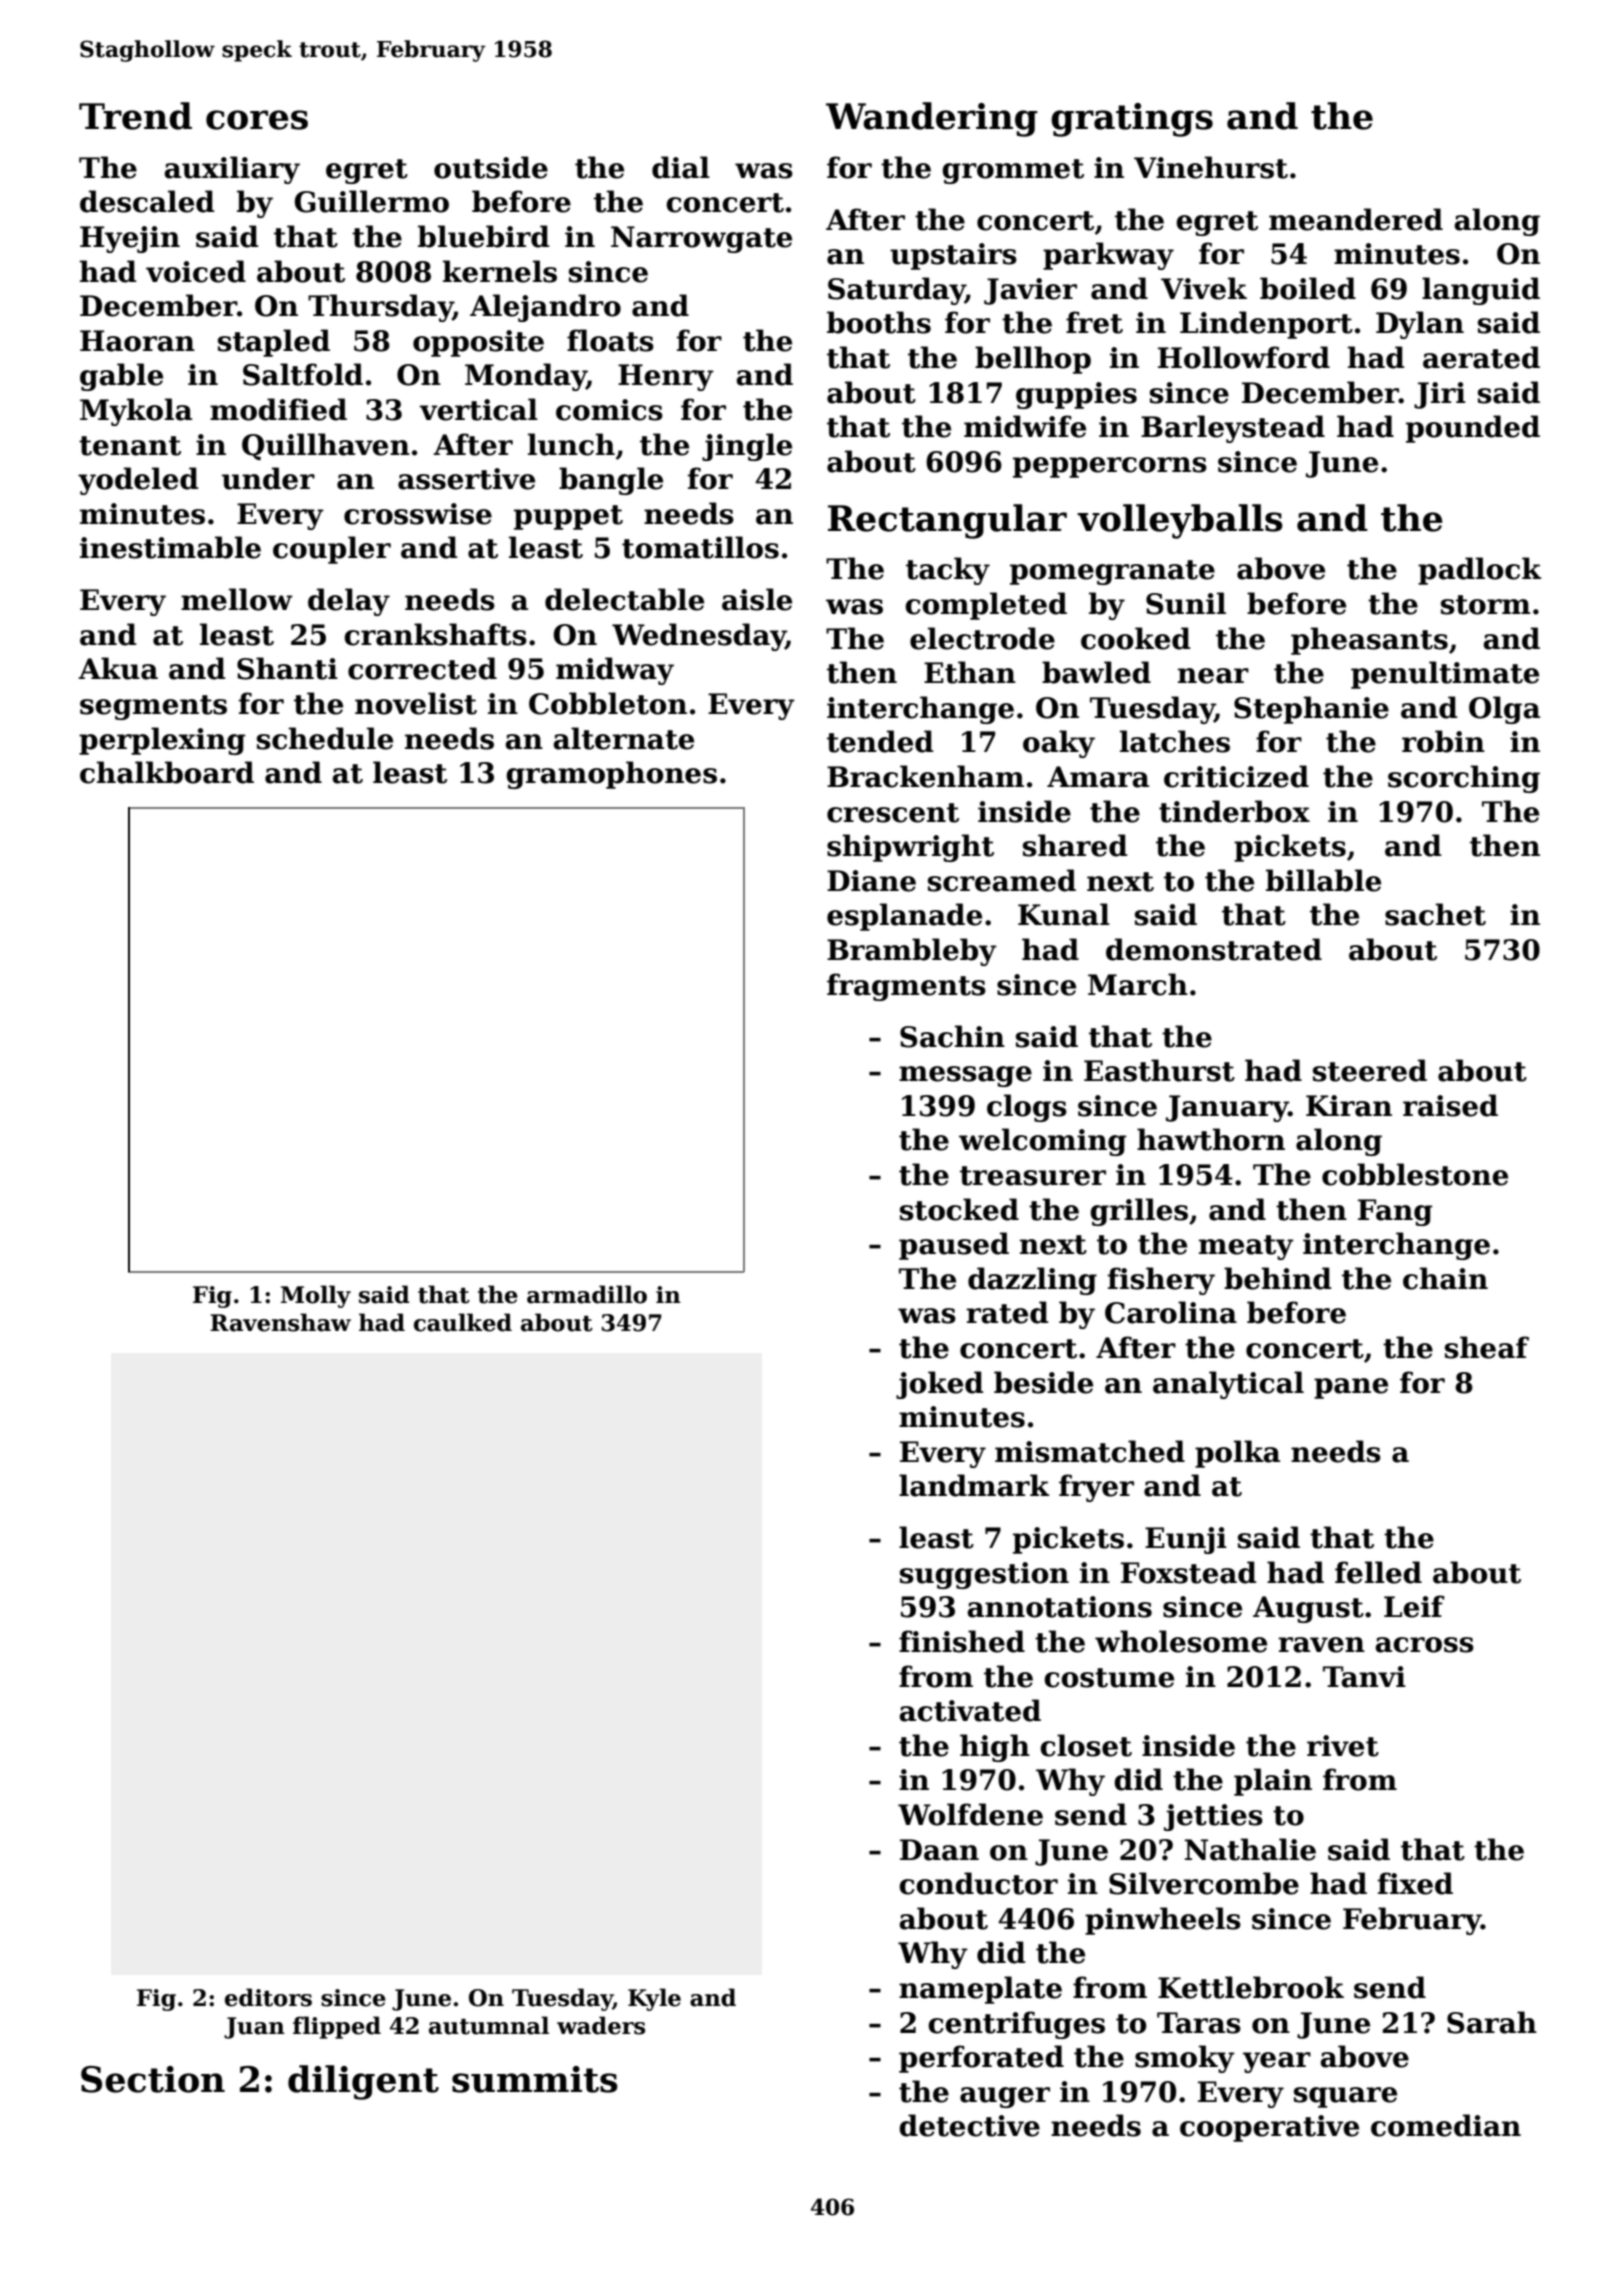  What do you see at coordinates (959, 1209) in the page?
I see `stocked` at bounding box center [959, 1209].
